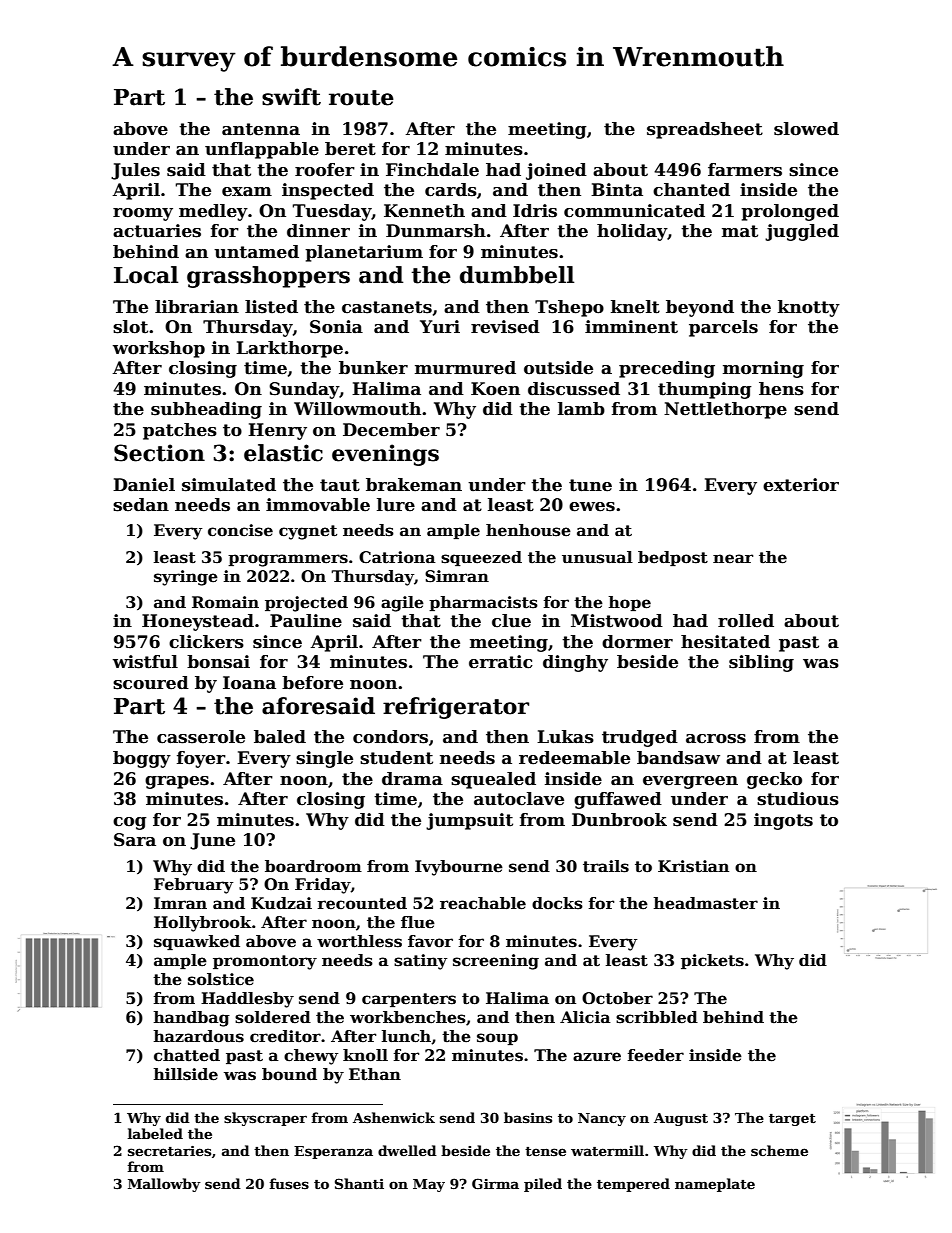 Image resolution: width=952 pixels, height=1233 pixels. Describe the element at coordinates (151, 683) in the screenshot. I see `scoured` at that location.
